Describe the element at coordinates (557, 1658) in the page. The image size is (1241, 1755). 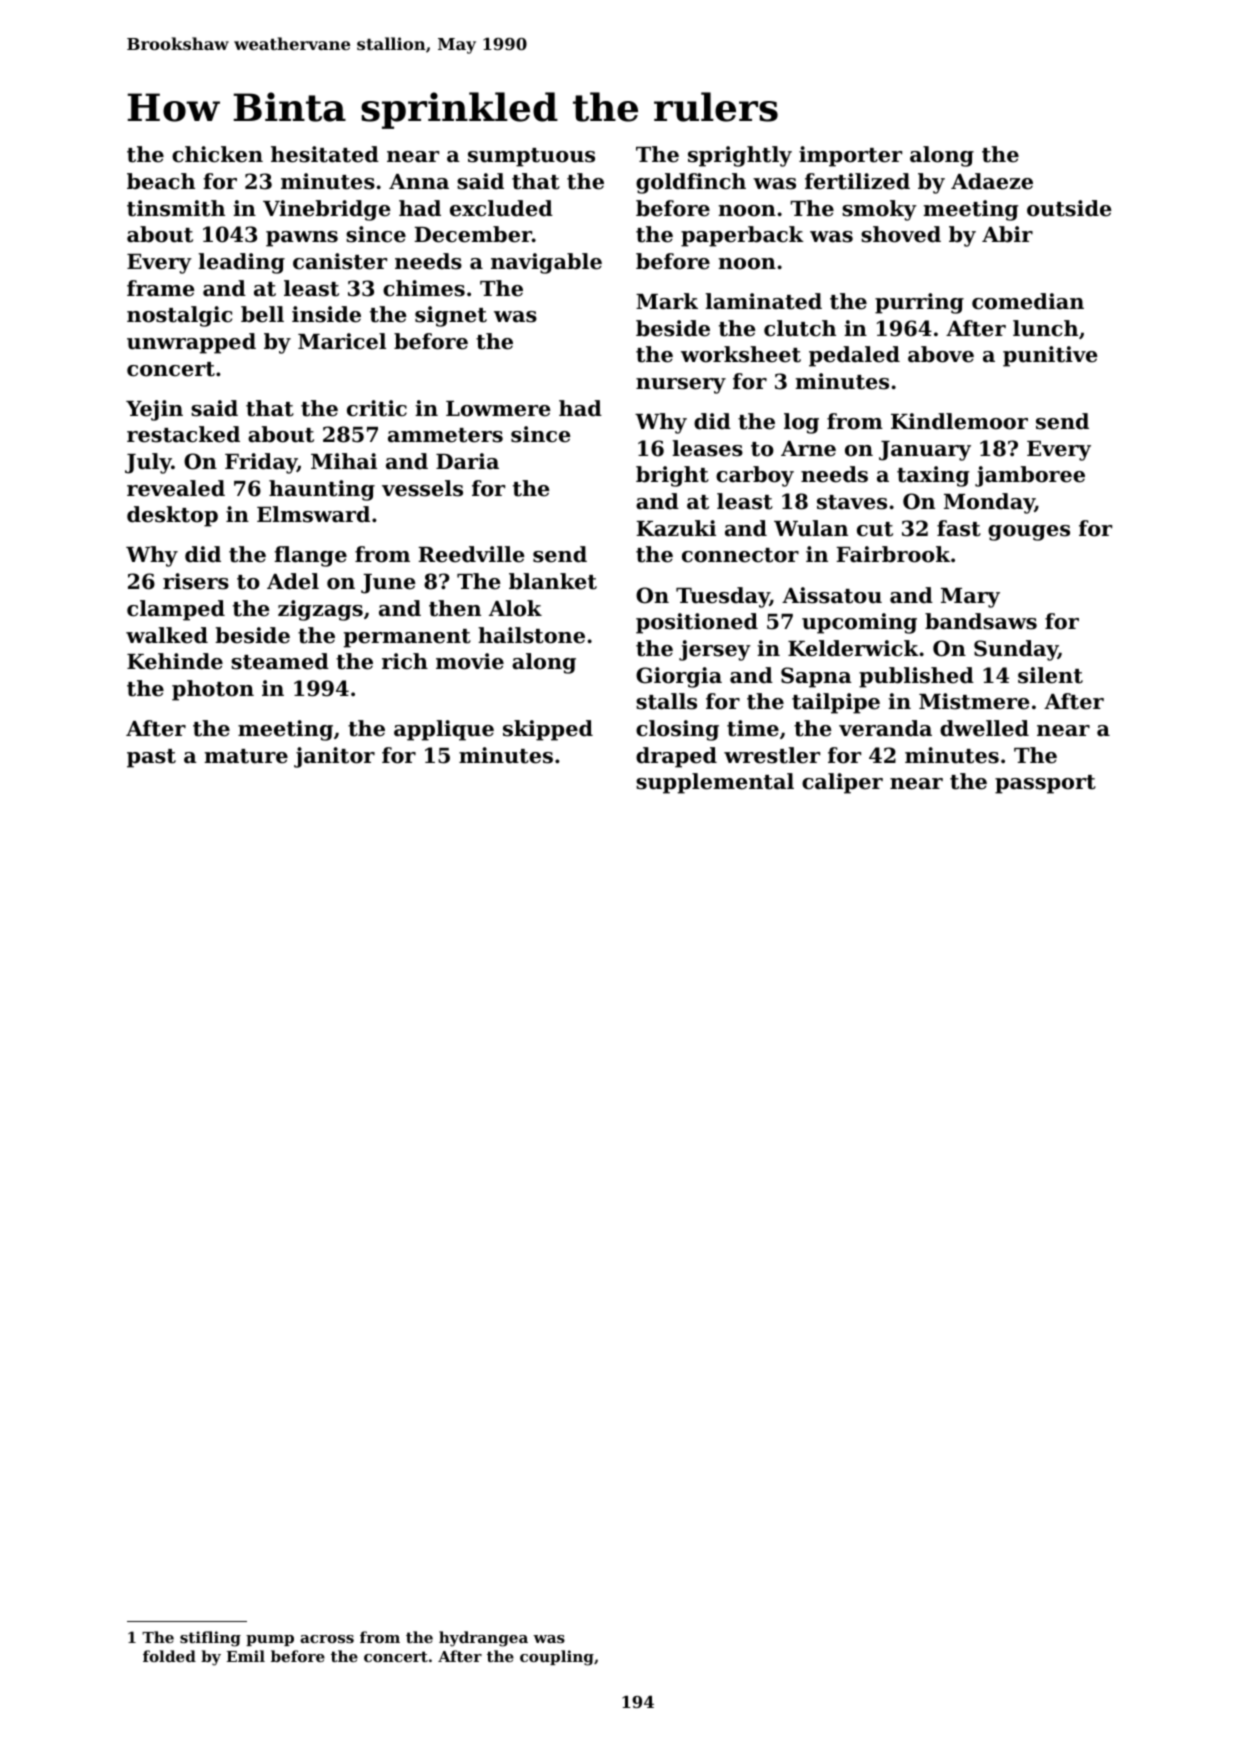
I see `coupling` at that location.
